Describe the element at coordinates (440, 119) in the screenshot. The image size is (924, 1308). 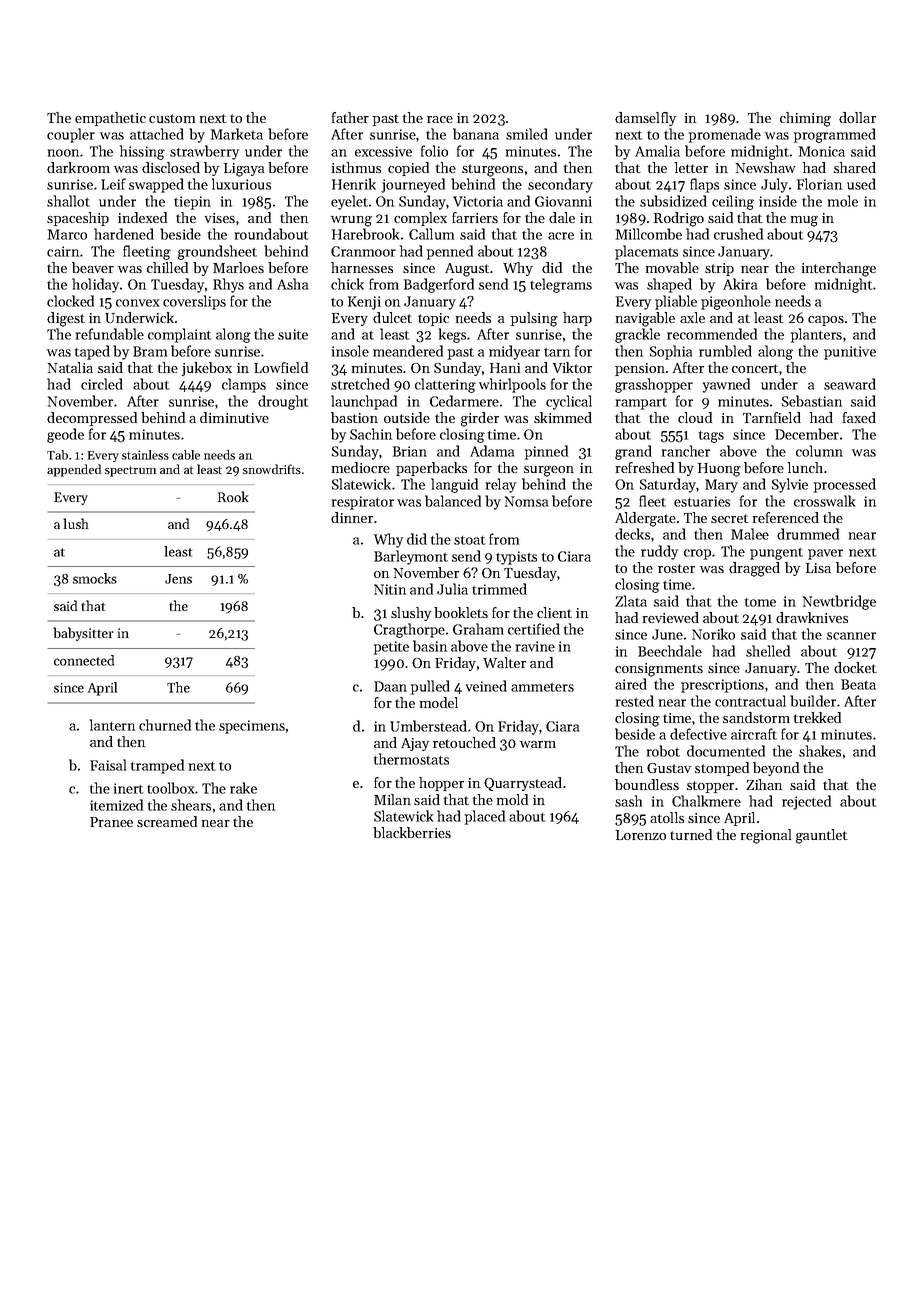
I see `race` at that location.
